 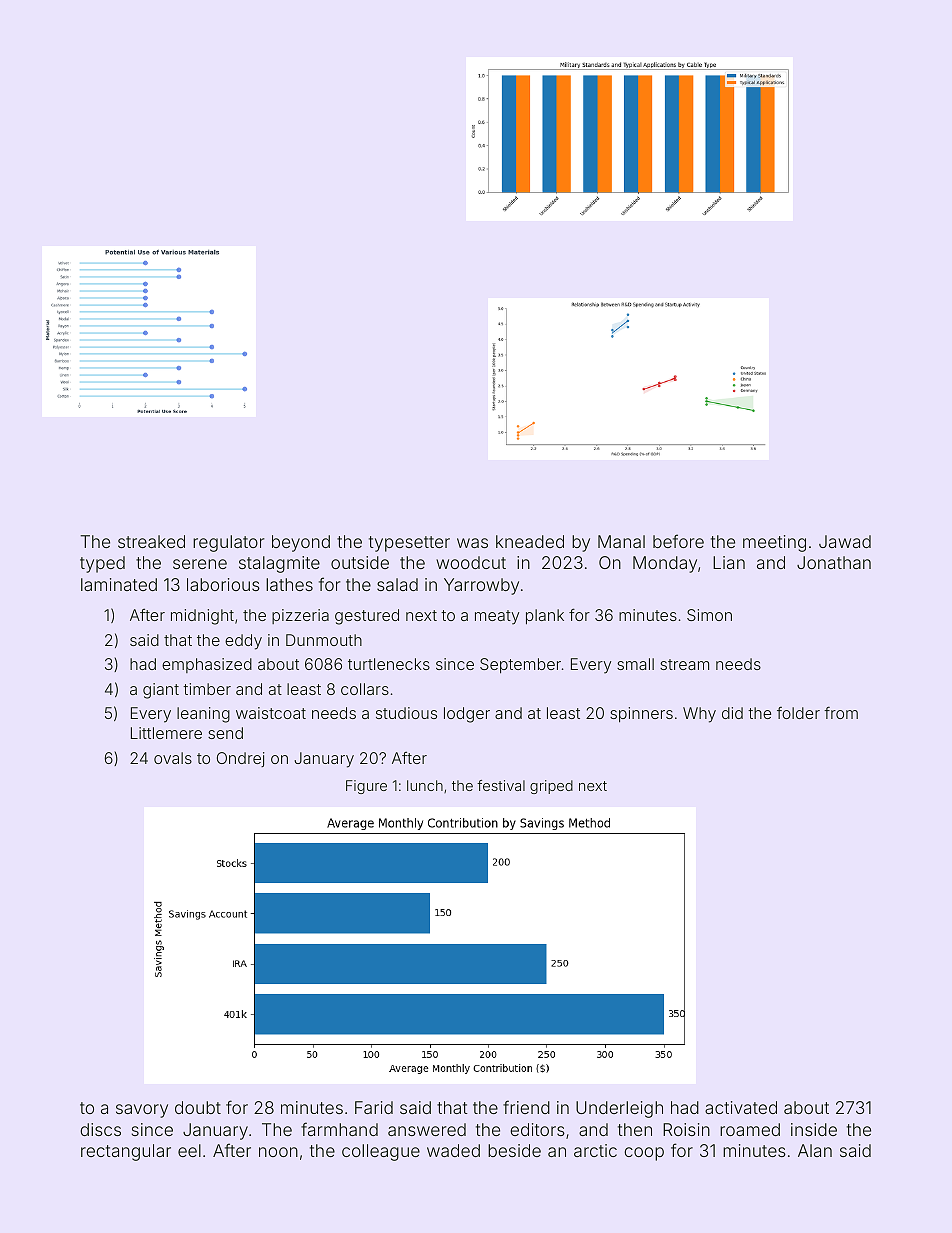 I want to click on griped, so click(x=551, y=787).
